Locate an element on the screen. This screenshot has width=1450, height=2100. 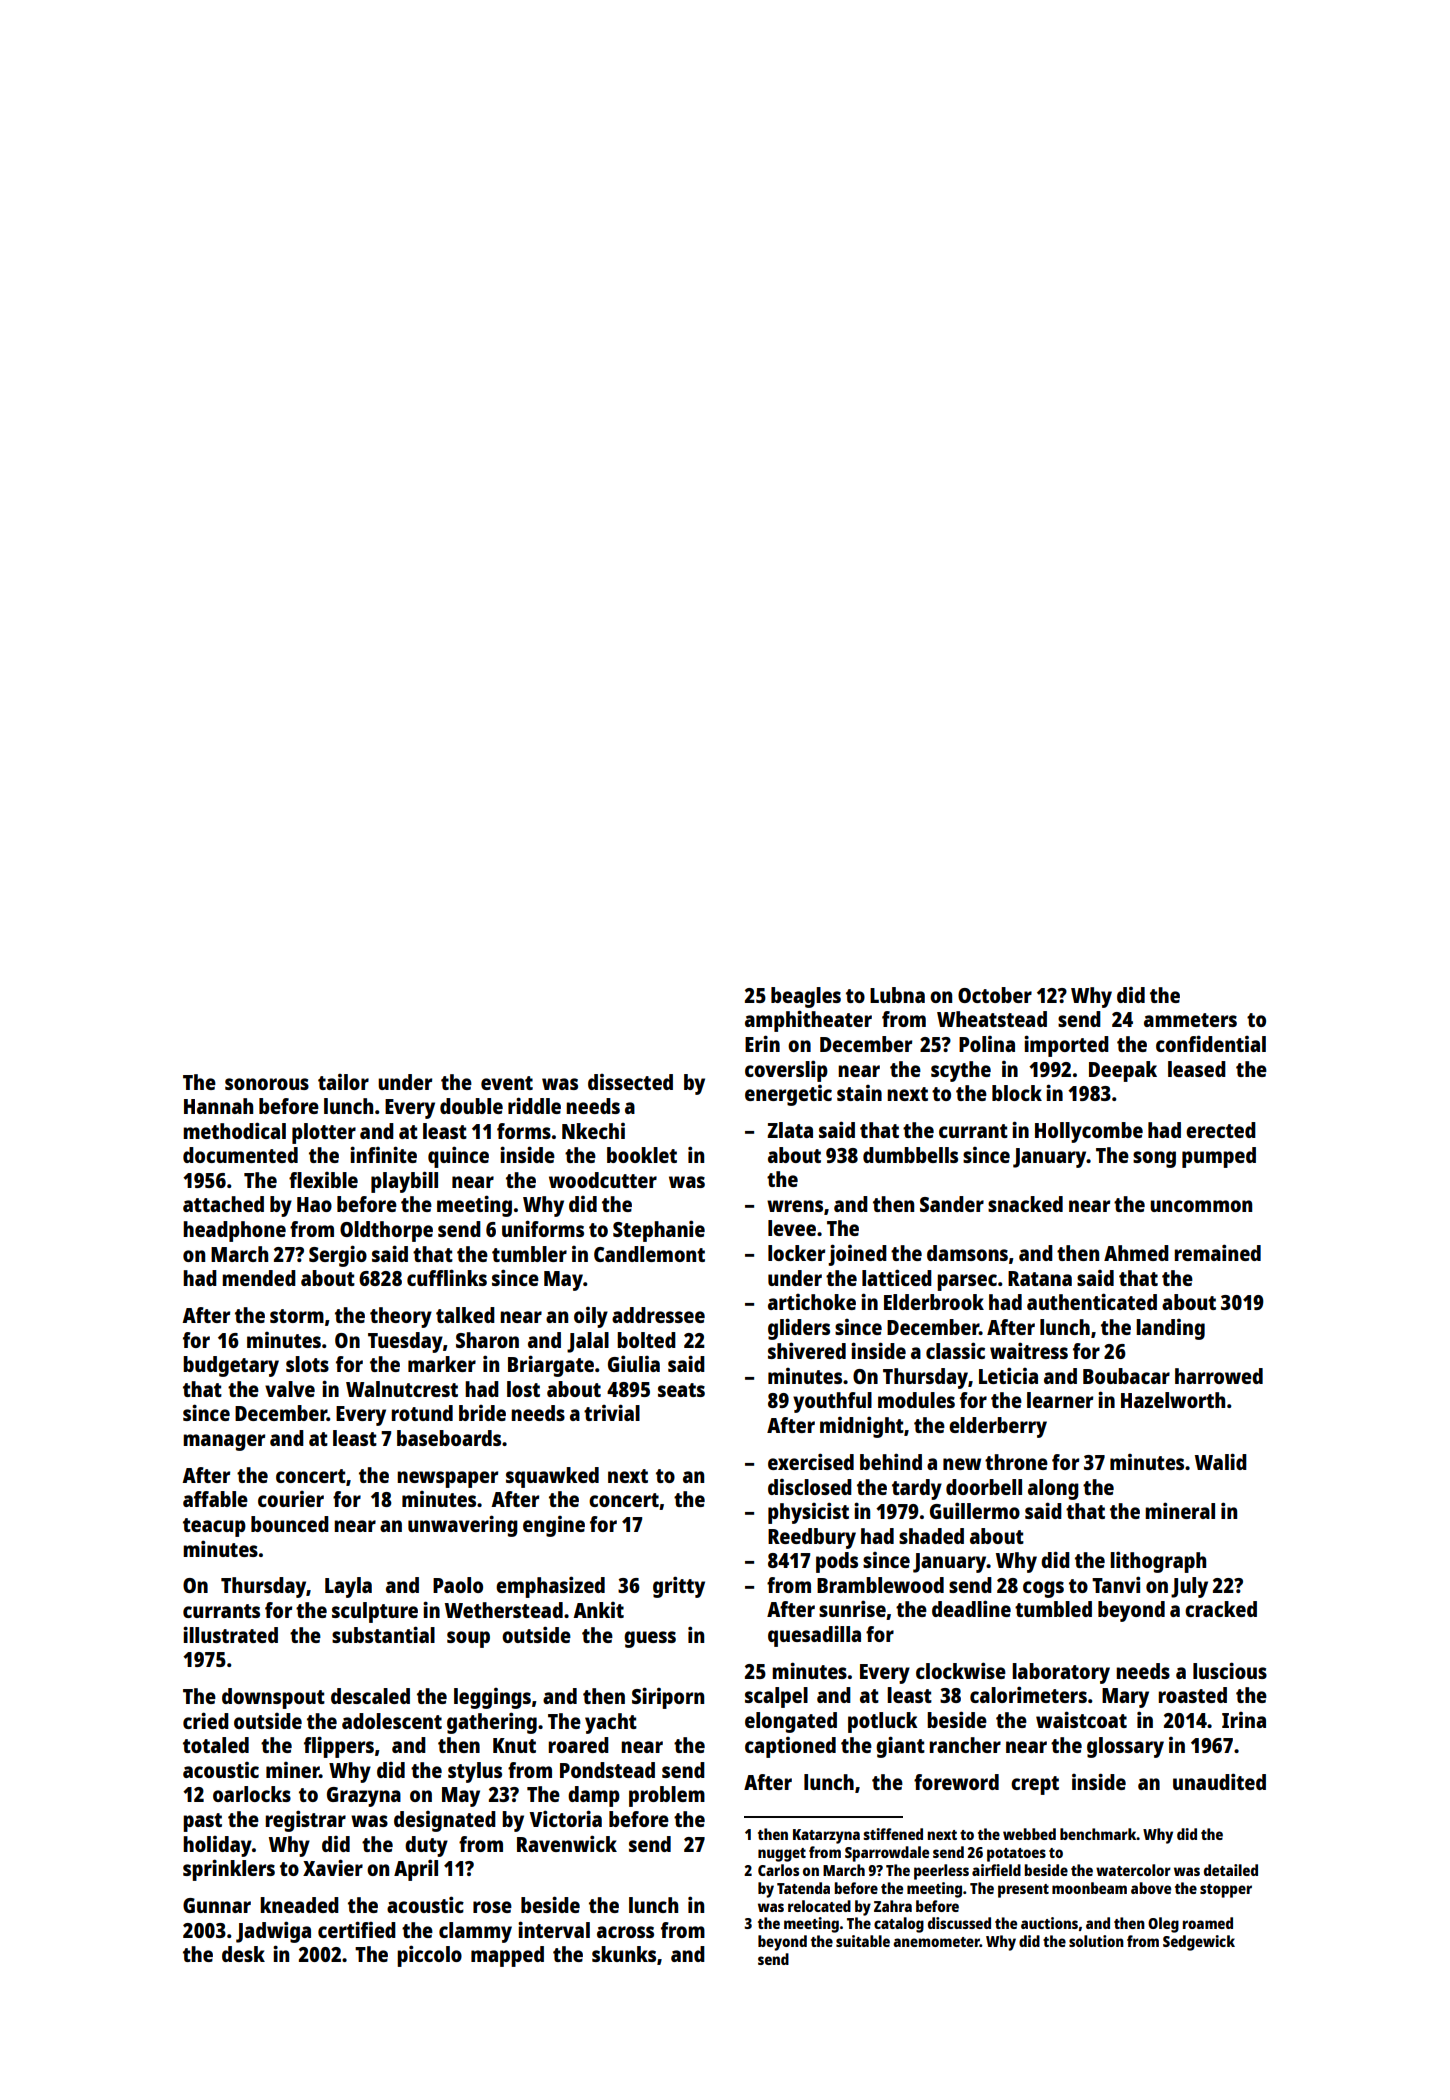
Leticia is located at coordinates (1008, 1375).
